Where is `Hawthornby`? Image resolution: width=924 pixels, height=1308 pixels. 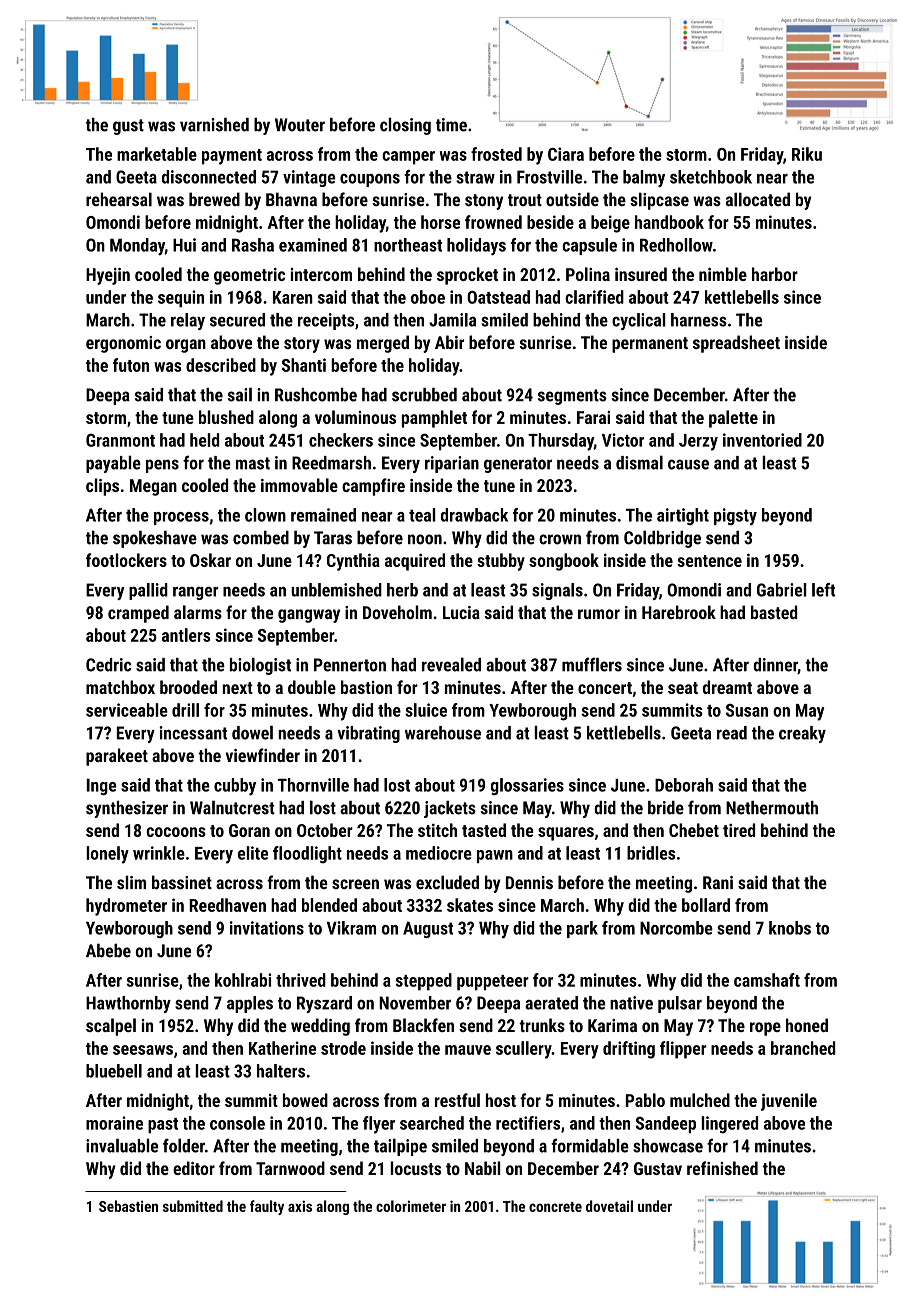 Hawthornby is located at coordinates (128, 1004).
